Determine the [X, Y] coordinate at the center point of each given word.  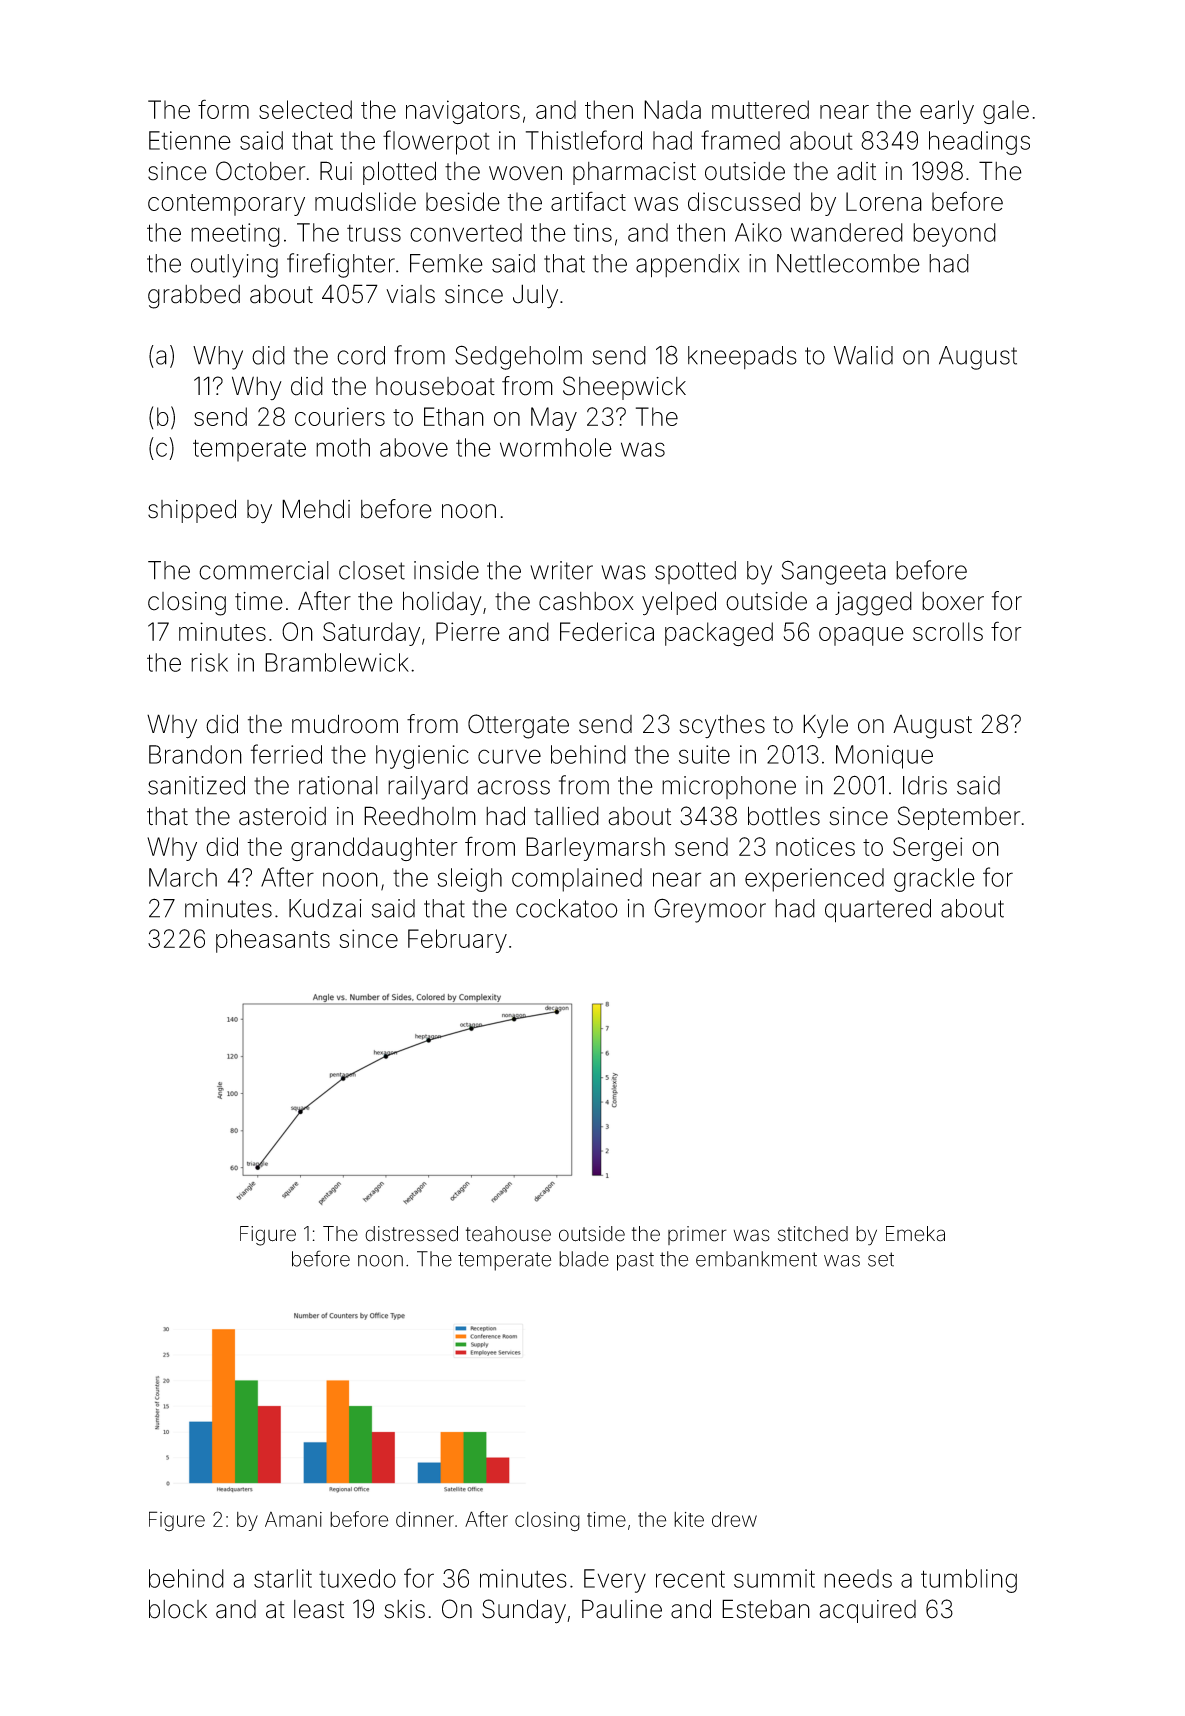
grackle [934, 880]
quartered [878, 911]
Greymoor [710, 910]
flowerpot [436, 142]
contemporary [226, 205]
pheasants [273, 941]
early [947, 112]
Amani [293, 1519]
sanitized [196, 785]
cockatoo [567, 908]
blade [584, 1259]
